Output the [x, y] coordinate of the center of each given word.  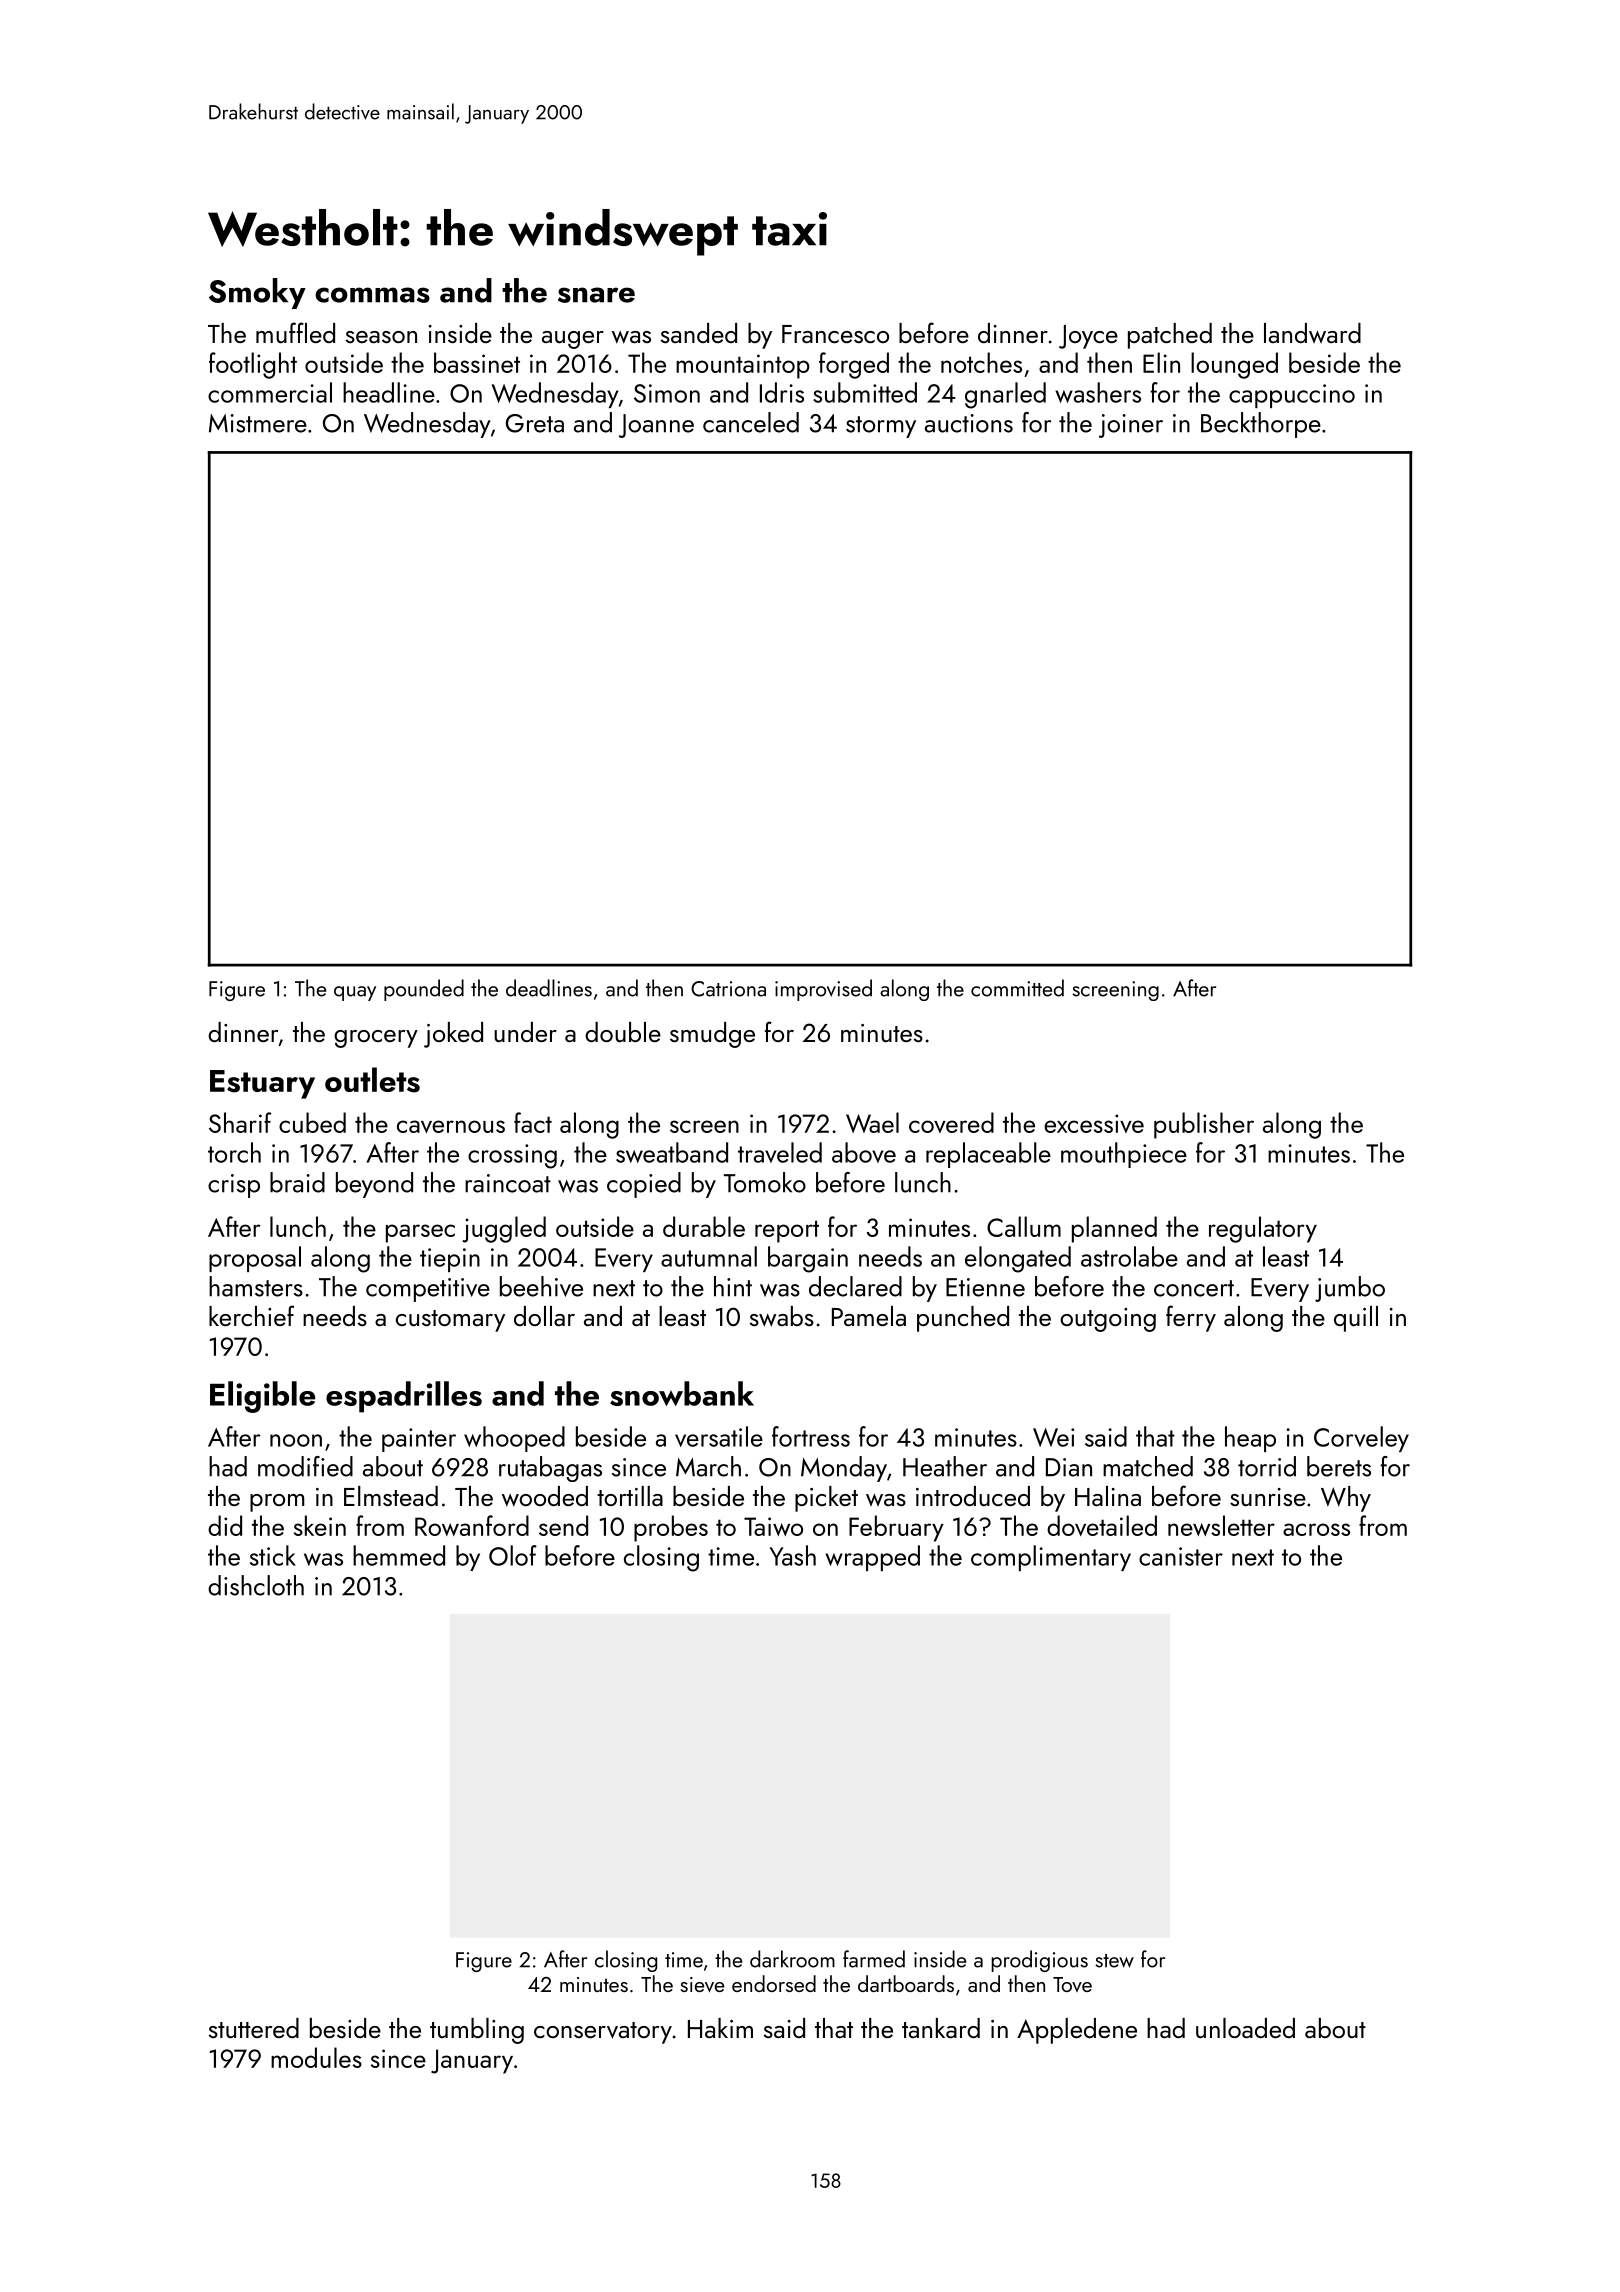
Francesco [835, 334]
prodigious [1039, 1961]
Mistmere [258, 423]
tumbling [477, 2031]
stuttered [254, 2028]
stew [1114, 1961]
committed [1017, 988]
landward [1312, 333]
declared [855, 1286]
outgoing [1108, 1320]
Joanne [656, 426]
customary [450, 1321]
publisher [1204, 1125]
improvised [823, 990]
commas [372, 295]
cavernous [451, 1126]
